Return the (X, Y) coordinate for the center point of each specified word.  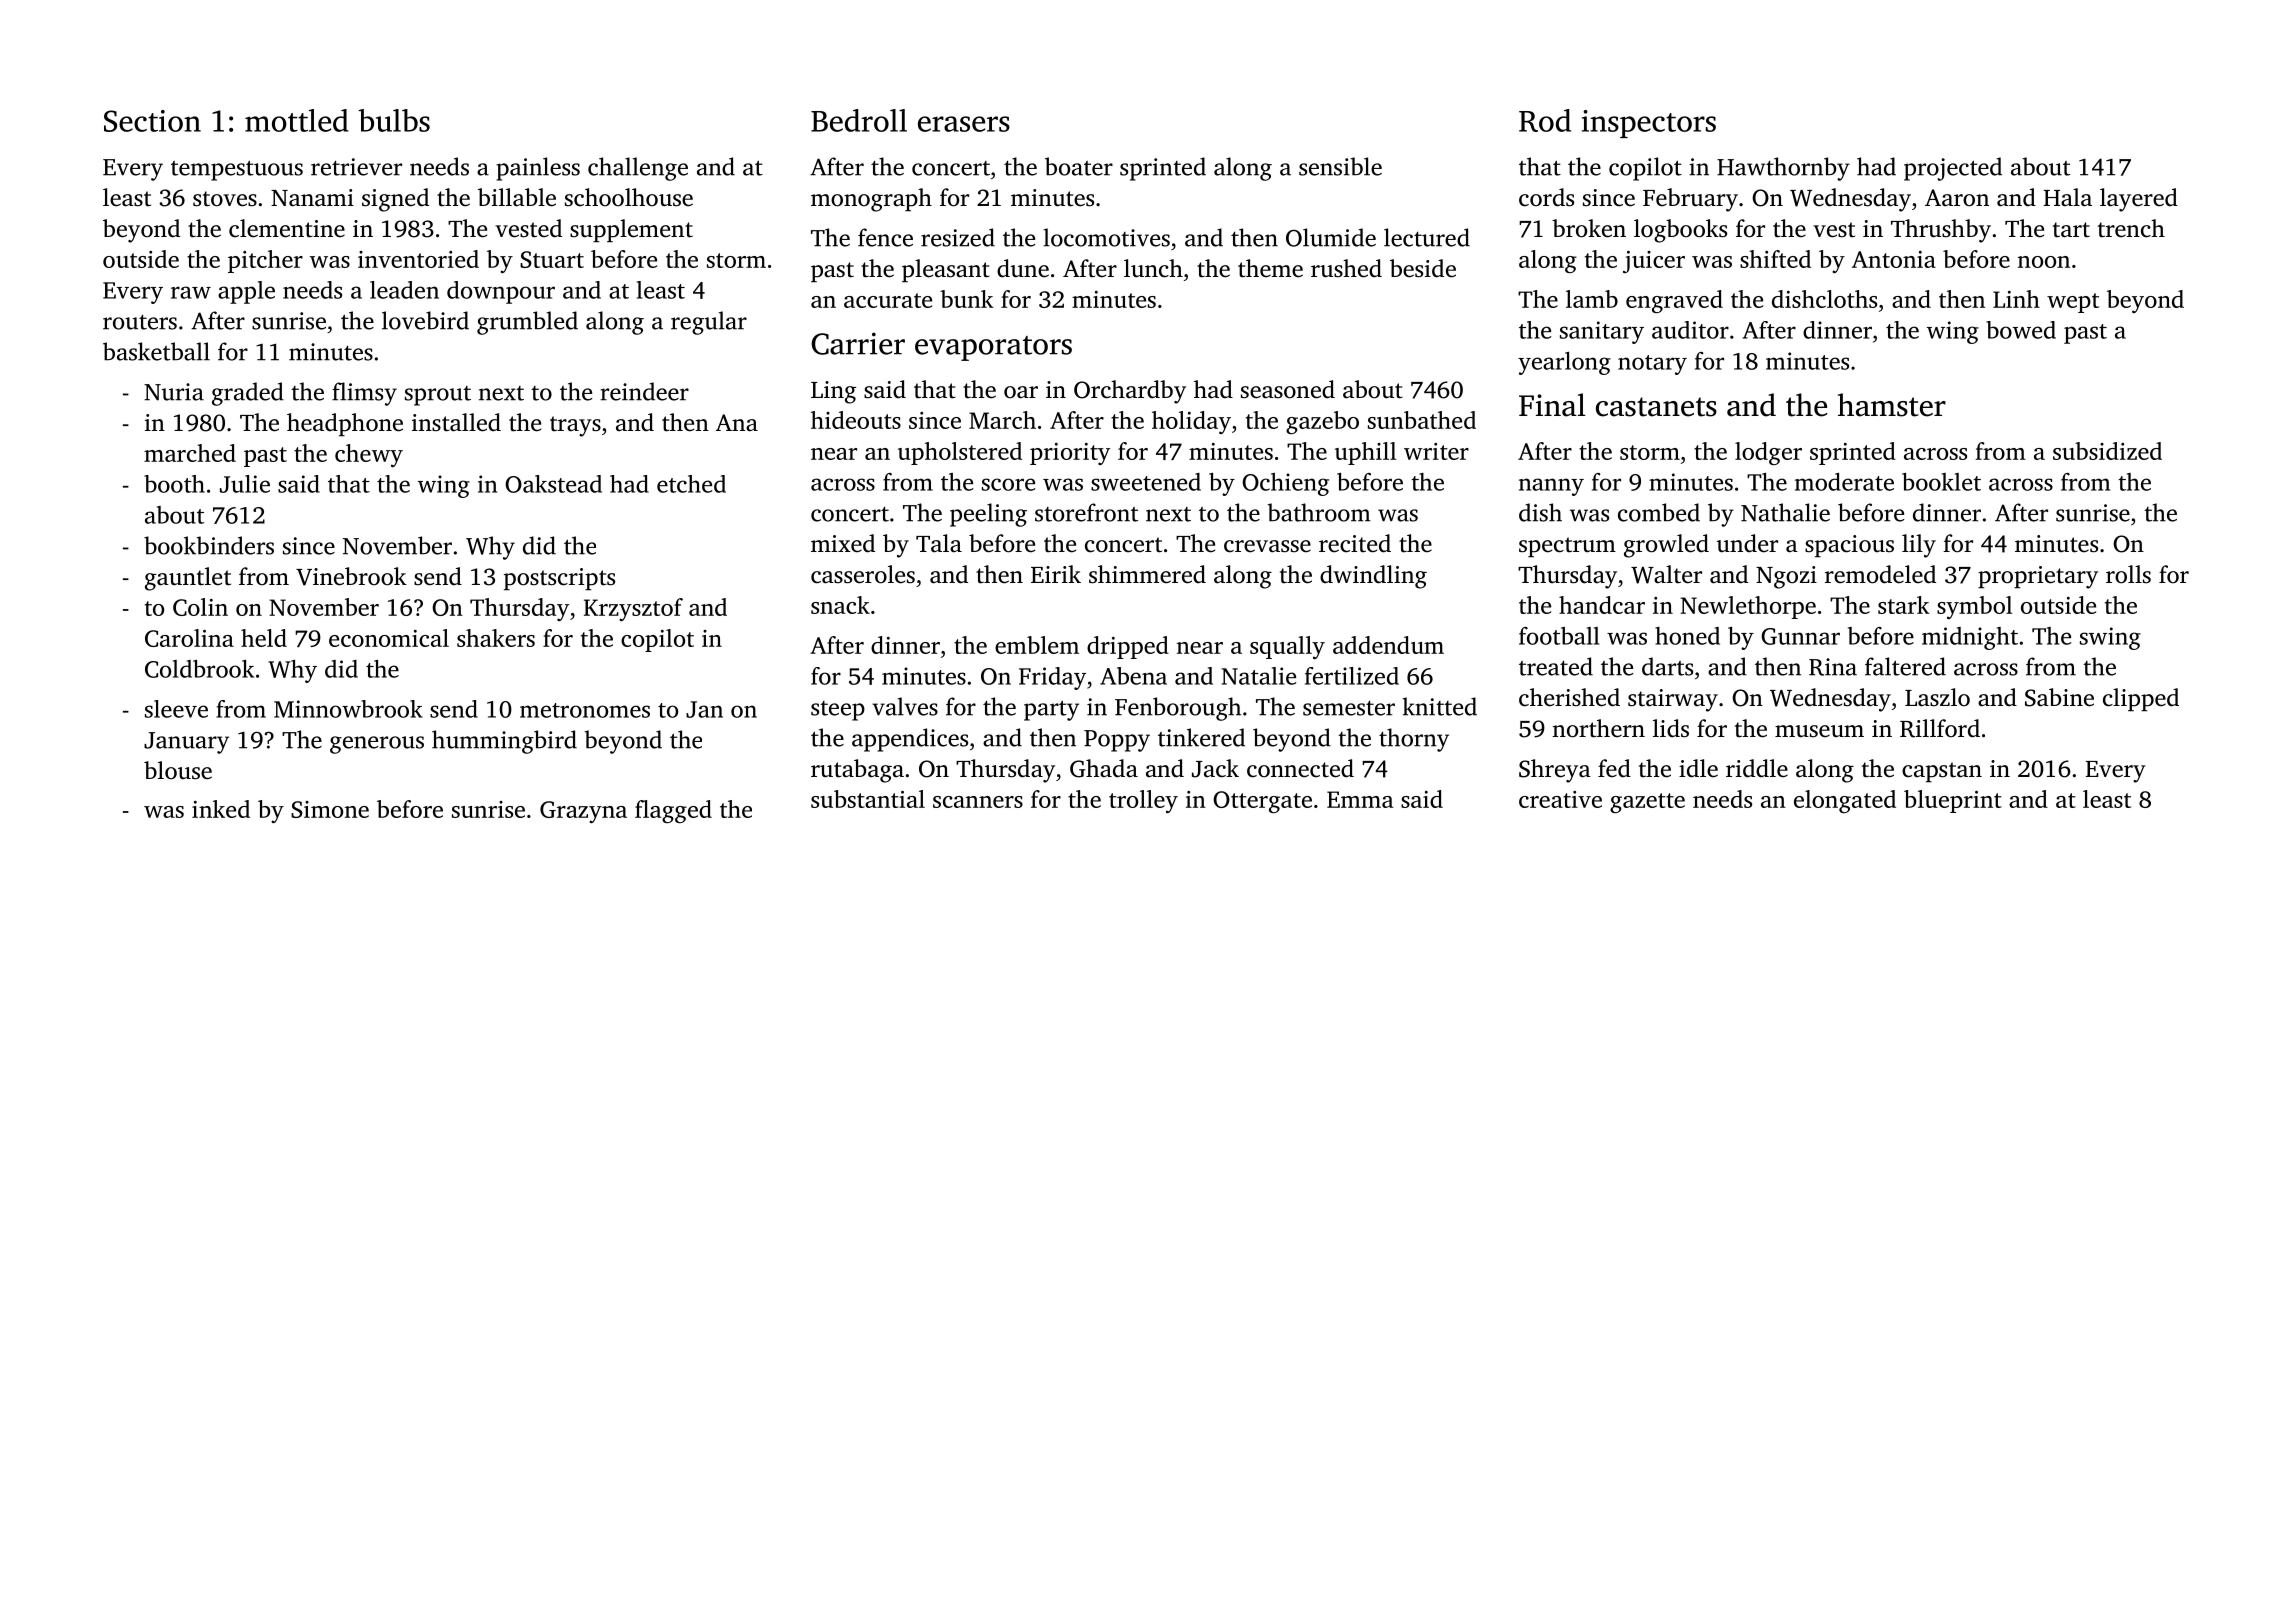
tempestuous (237, 171)
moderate (1844, 482)
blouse (178, 770)
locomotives (1106, 237)
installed (456, 422)
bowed (2021, 330)
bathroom (1319, 512)
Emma (1360, 799)
